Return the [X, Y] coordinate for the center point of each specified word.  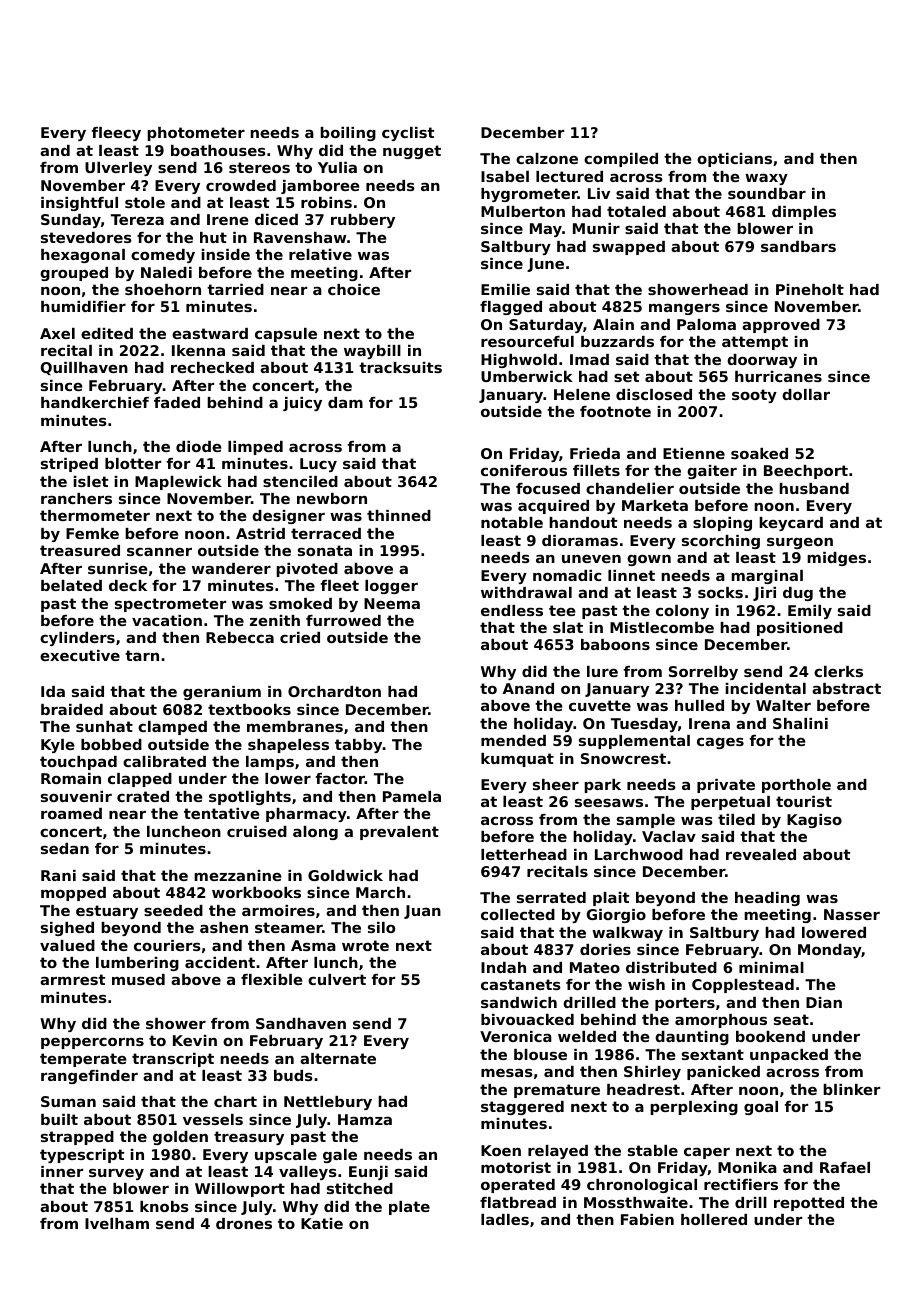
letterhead [524, 854]
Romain [71, 778]
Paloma [706, 324]
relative [320, 254]
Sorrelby [703, 673]
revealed [761, 854]
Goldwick [345, 875]
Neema [392, 603]
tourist [804, 801]
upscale [286, 1156]
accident [220, 962]
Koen [501, 1150]
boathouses [218, 150]
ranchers [76, 498]
